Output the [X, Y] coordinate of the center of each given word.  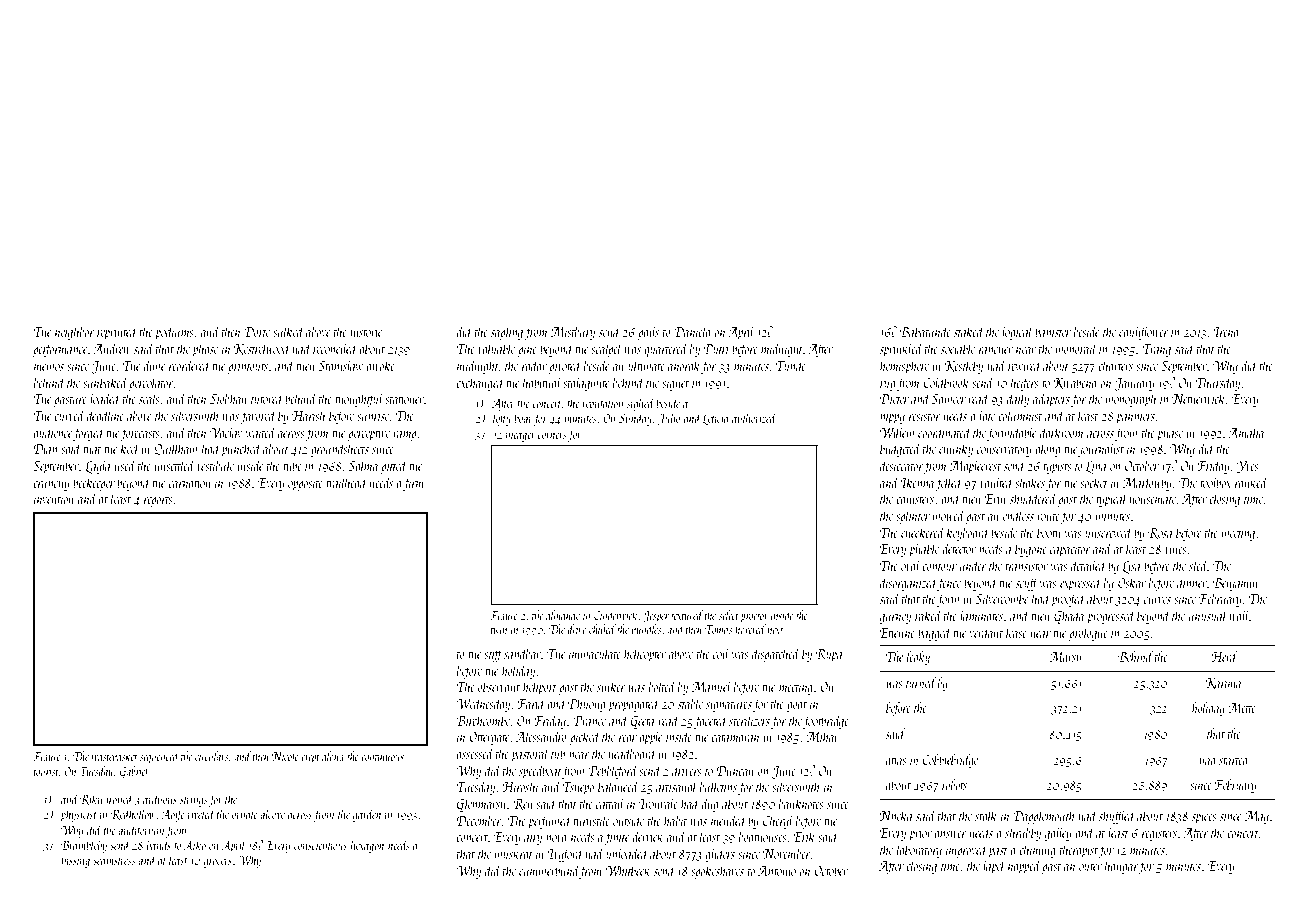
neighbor [75, 332]
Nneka [895, 815]
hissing [75, 861]
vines [1176, 549]
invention [54, 499]
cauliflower [1144, 332]
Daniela [692, 331]
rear [628, 738]
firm [413, 483]
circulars [211, 756]
